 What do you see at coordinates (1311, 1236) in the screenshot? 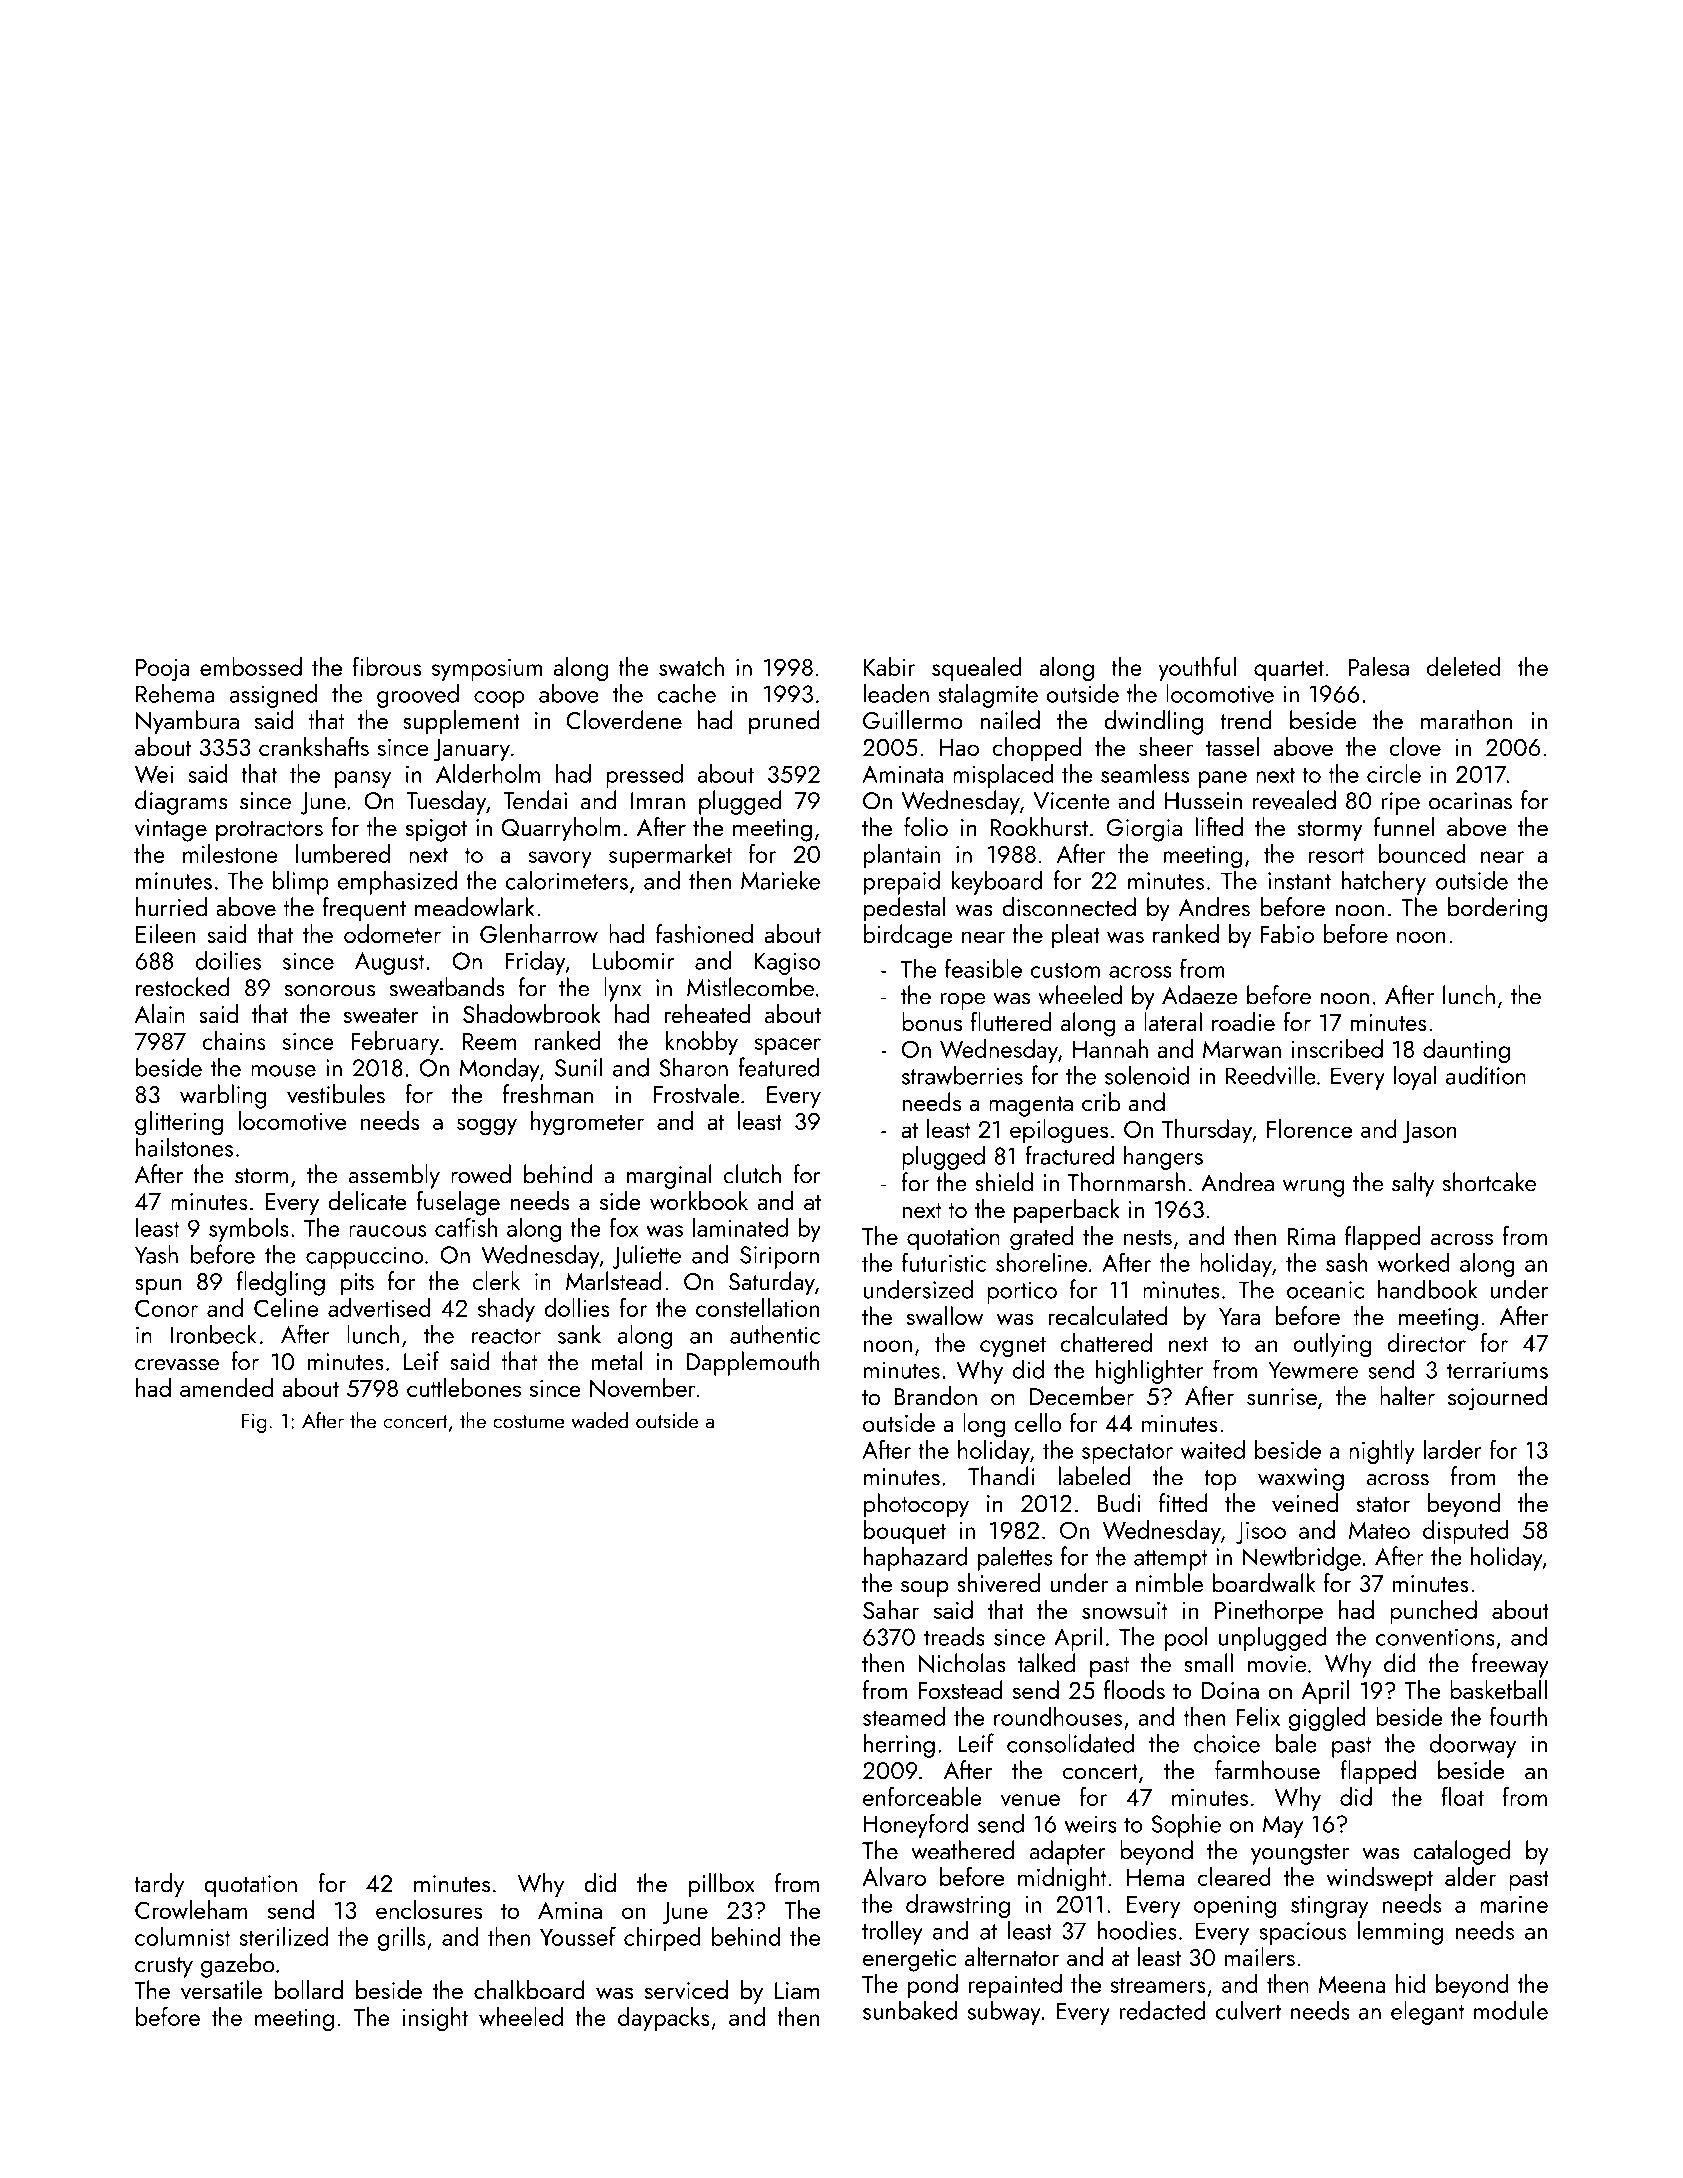
I see `Rima` at bounding box center [1311, 1236].
